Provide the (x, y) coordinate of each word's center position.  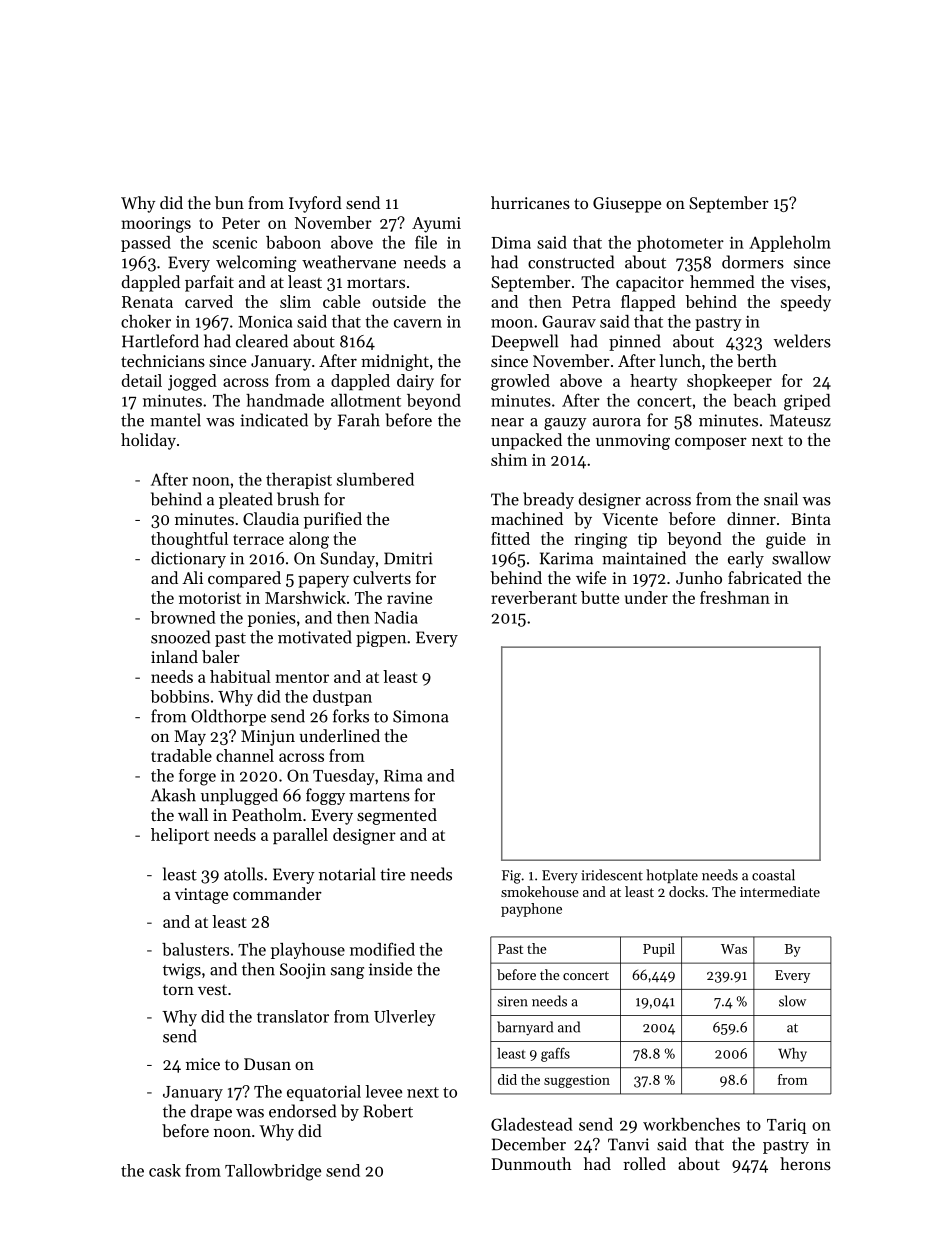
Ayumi (436, 225)
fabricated (765, 577)
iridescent (612, 875)
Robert (388, 1111)
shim (509, 459)
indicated (274, 420)
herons (805, 1163)
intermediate (780, 891)
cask (165, 1170)
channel (245, 755)
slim (295, 301)
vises (808, 282)
